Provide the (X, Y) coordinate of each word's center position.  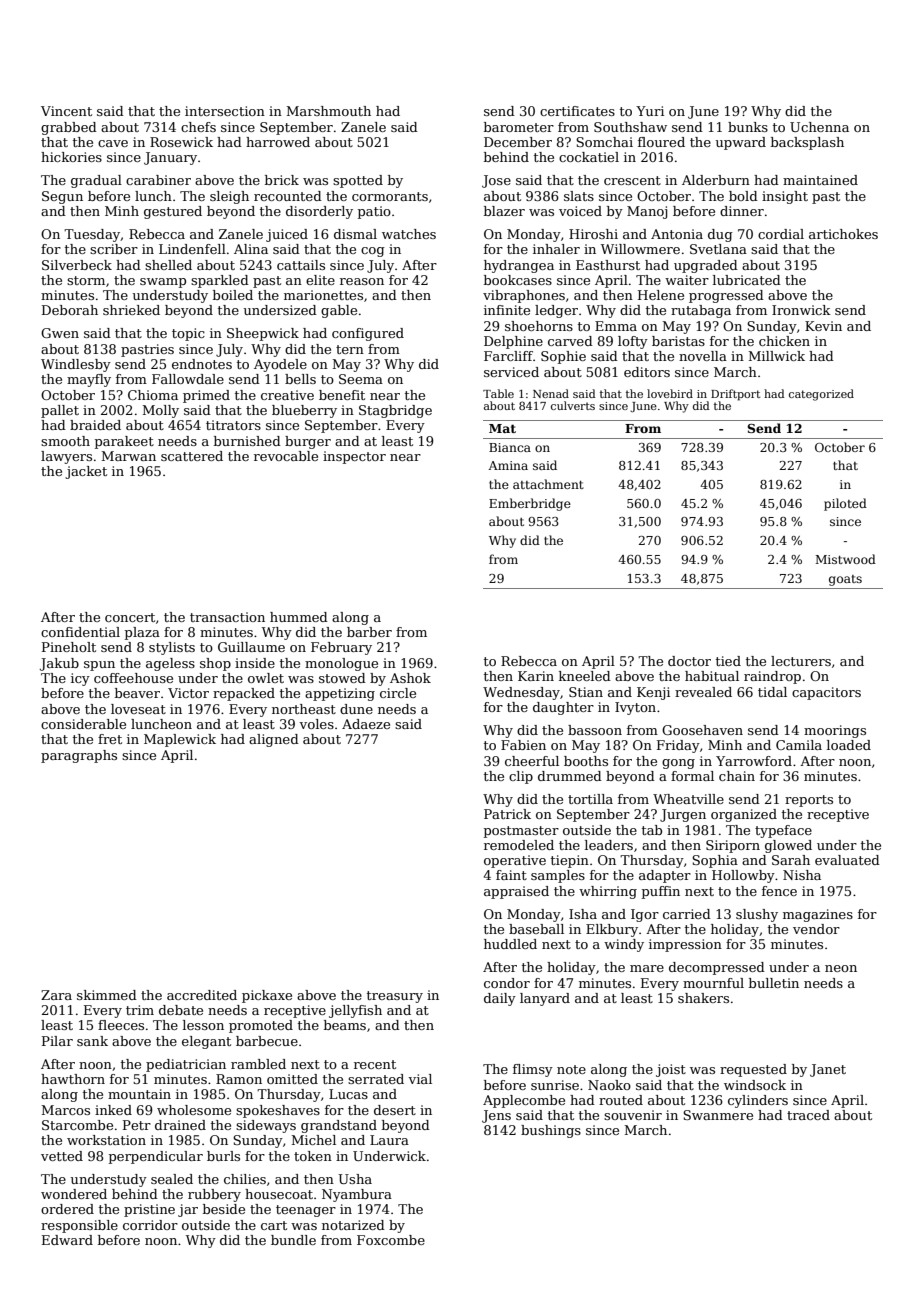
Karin (536, 676)
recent (375, 1064)
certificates (577, 111)
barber (369, 632)
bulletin (774, 983)
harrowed (278, 142)
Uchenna (819, 127)
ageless (170, 664)
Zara (56, 995)
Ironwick (801, 310)
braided (95, 425)
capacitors (826, 693)
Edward (67, 1240)
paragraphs (79, 756)
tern (350, 349)
